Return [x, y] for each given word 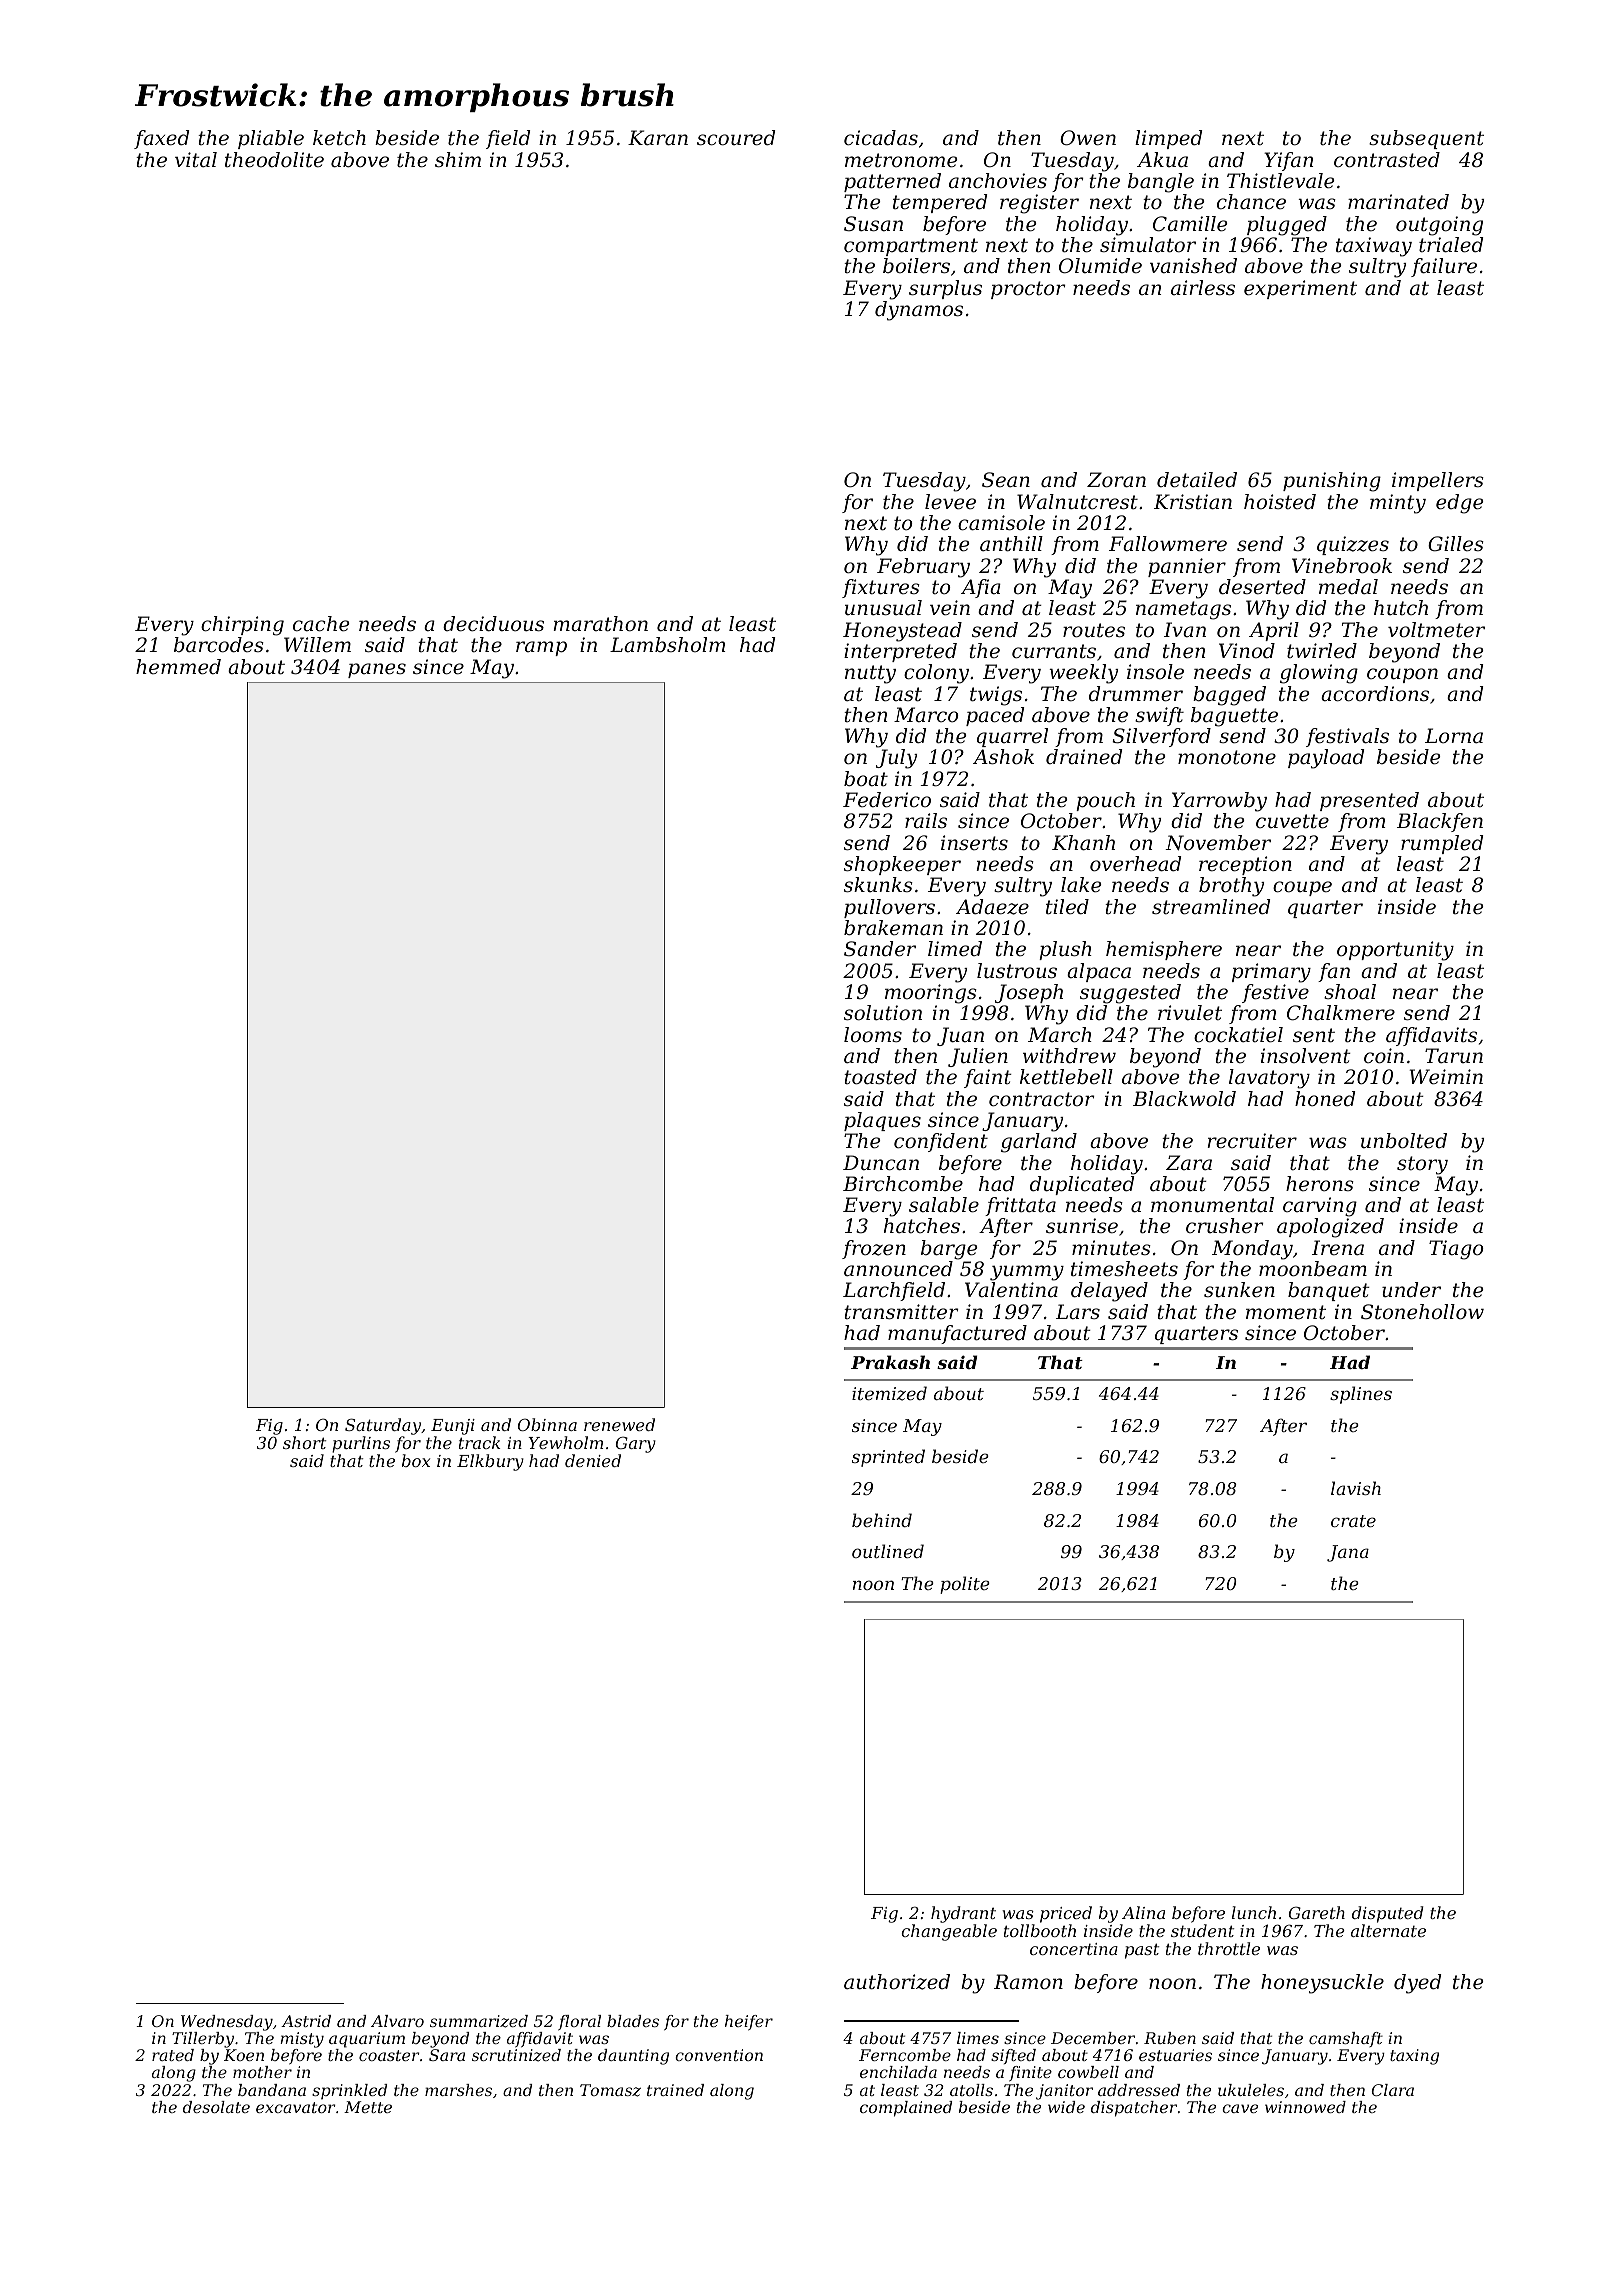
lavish [1356, 1488]
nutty [870, 674]
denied [593, 1460]
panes [377, 670]
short [304, 1442]
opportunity [1395, 951]
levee [950, 502]
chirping [242, 626]
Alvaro [397, 2021]
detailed [1197, 480]
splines [1361, 1395]
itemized [889, 1393]
